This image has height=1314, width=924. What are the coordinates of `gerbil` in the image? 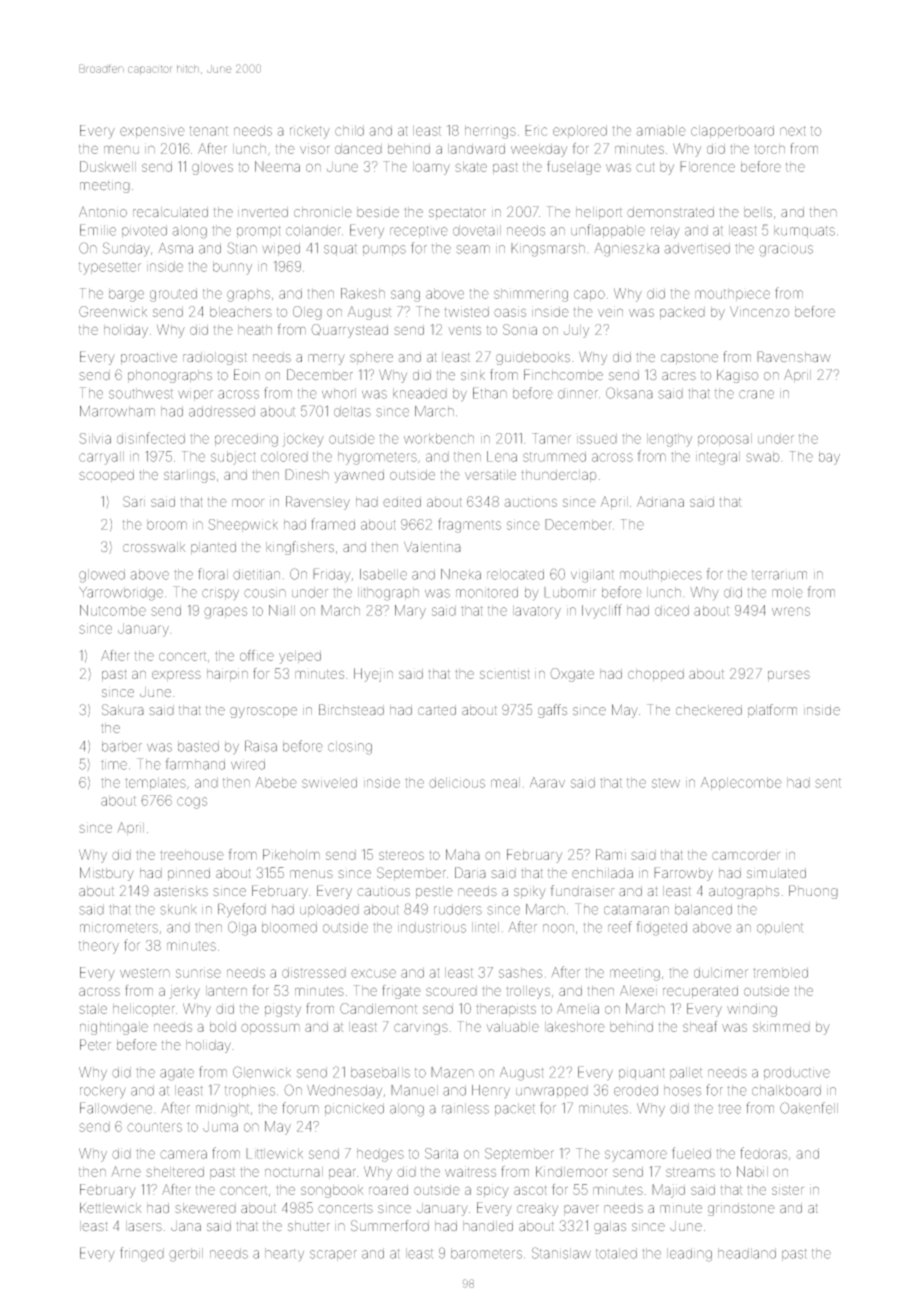 It's located at (186, 1255).
